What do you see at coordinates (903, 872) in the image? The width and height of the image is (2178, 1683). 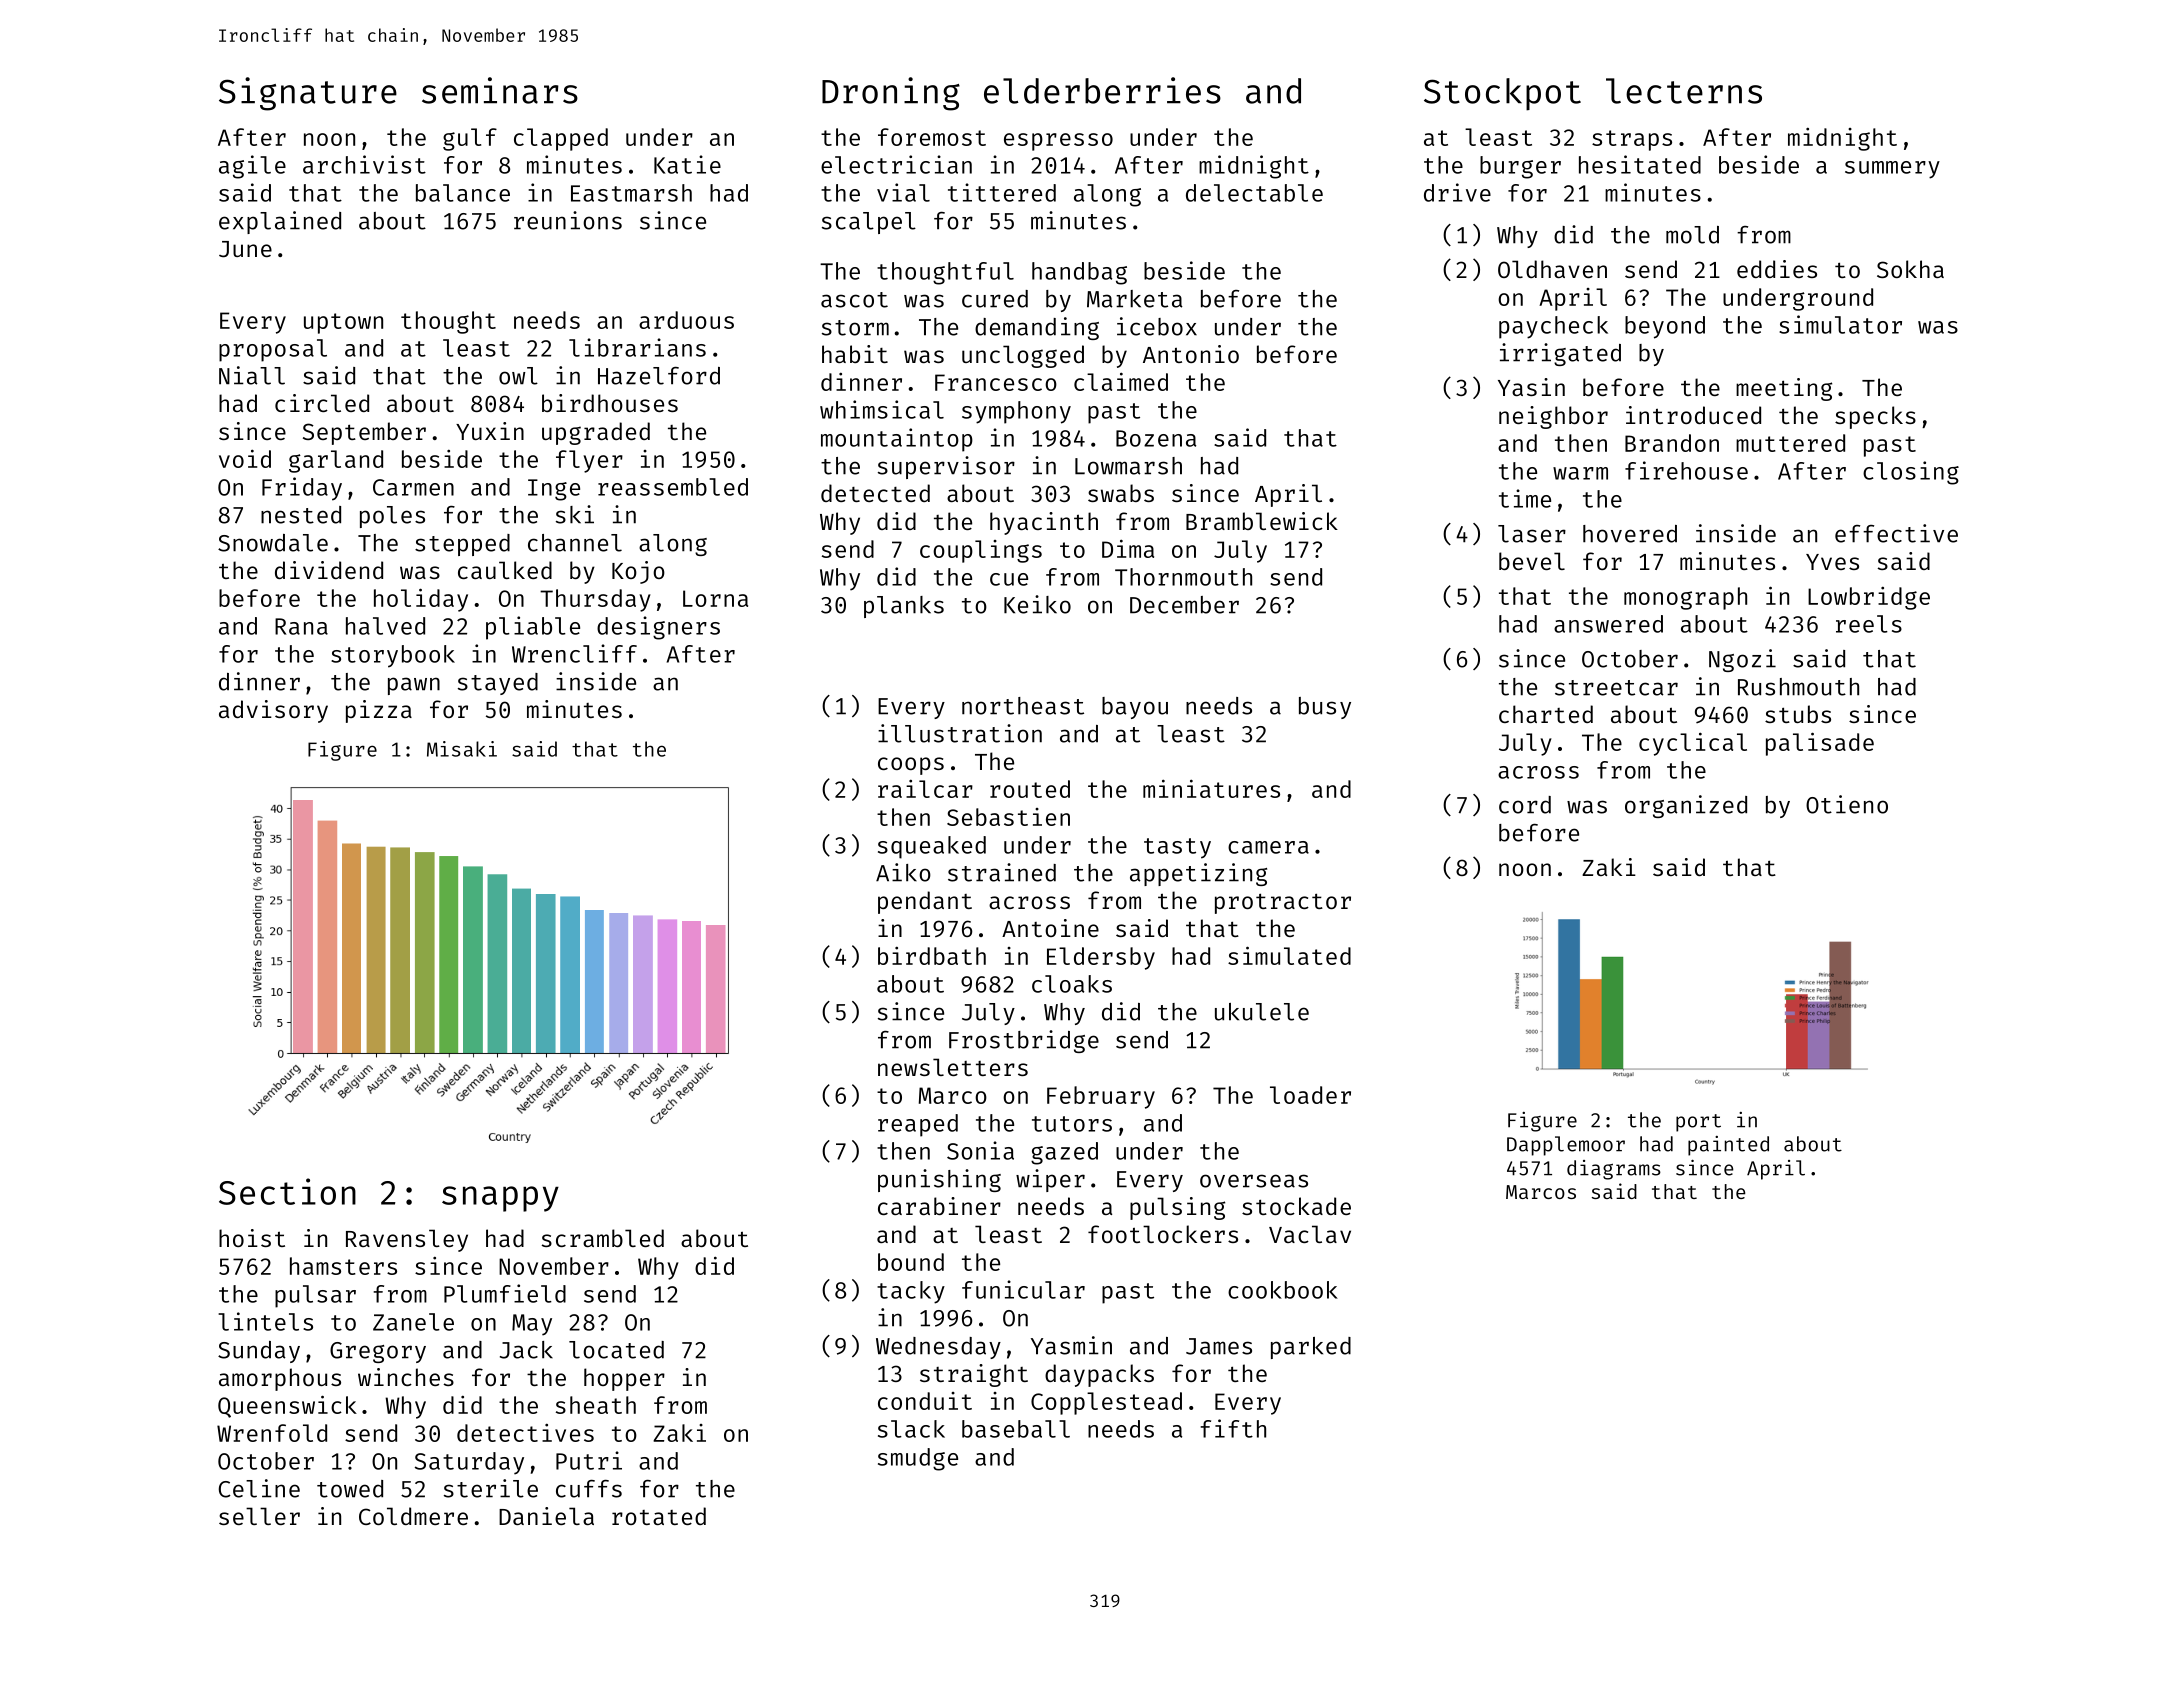 I see `Aiko` at bounding box center [903, 872].
